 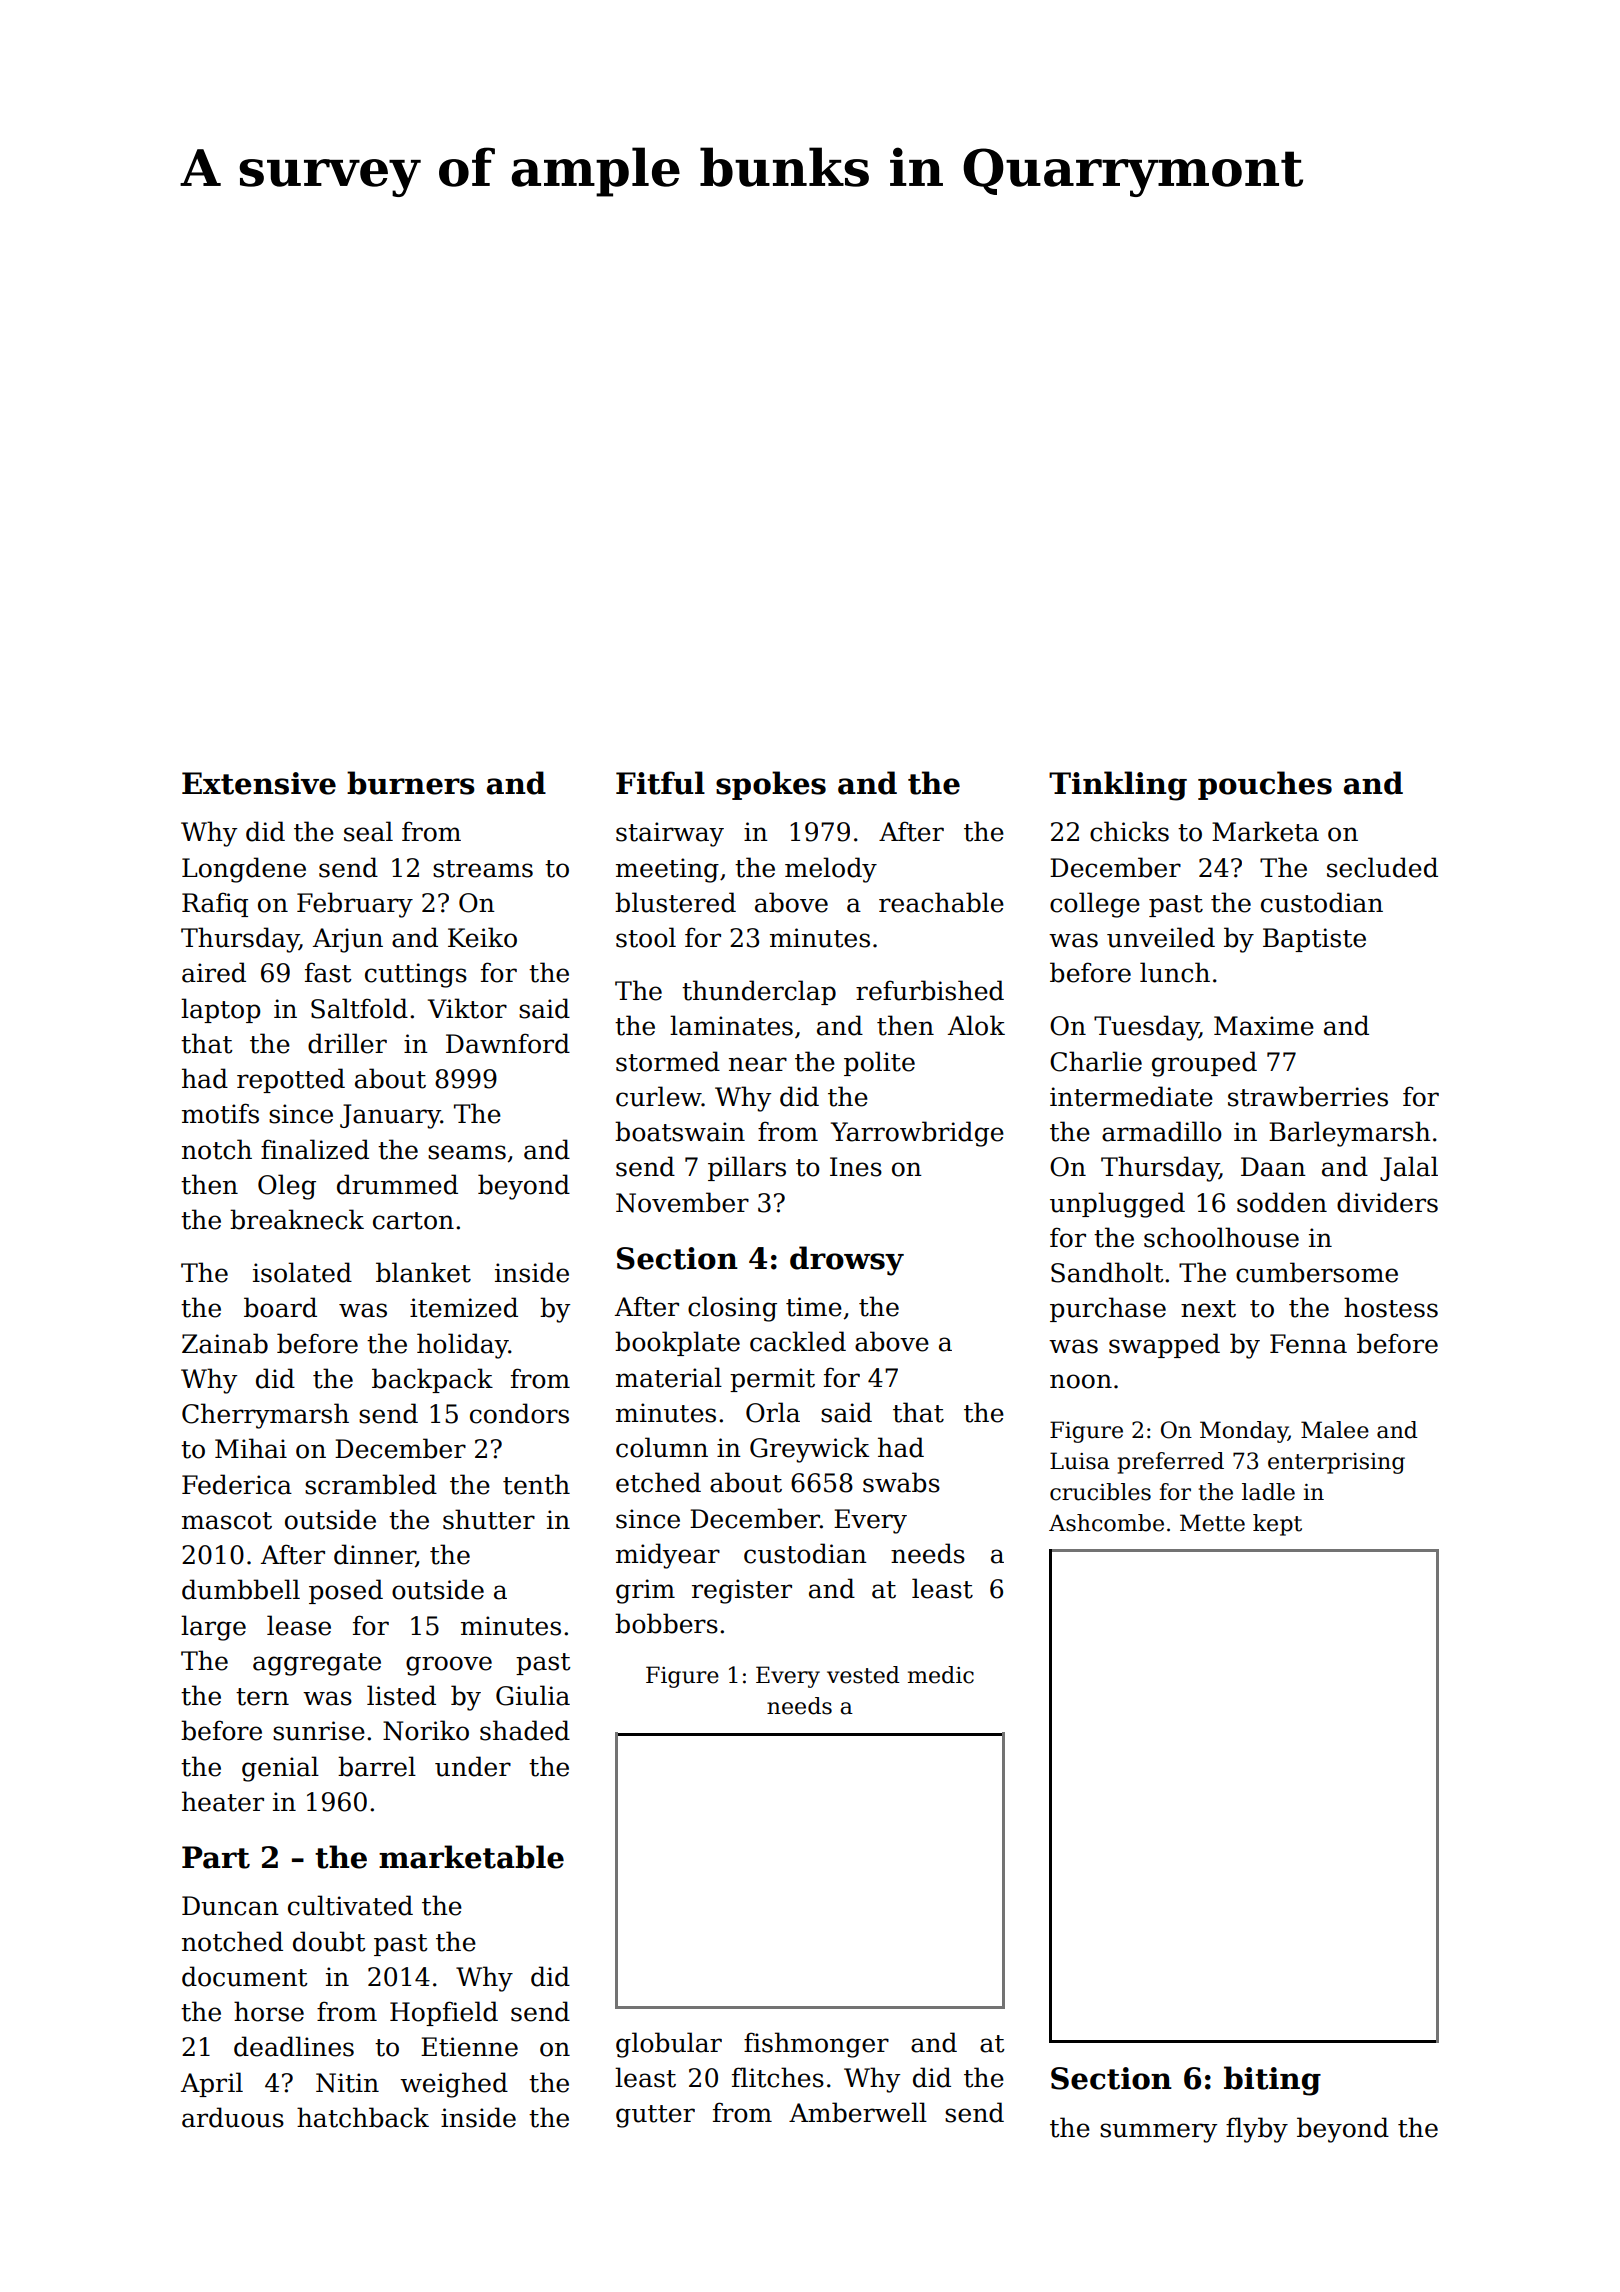 What do you see at coordinates (778, 2077) in the screenshot?
I see `flitches` at bounding box center [778, 2077].
